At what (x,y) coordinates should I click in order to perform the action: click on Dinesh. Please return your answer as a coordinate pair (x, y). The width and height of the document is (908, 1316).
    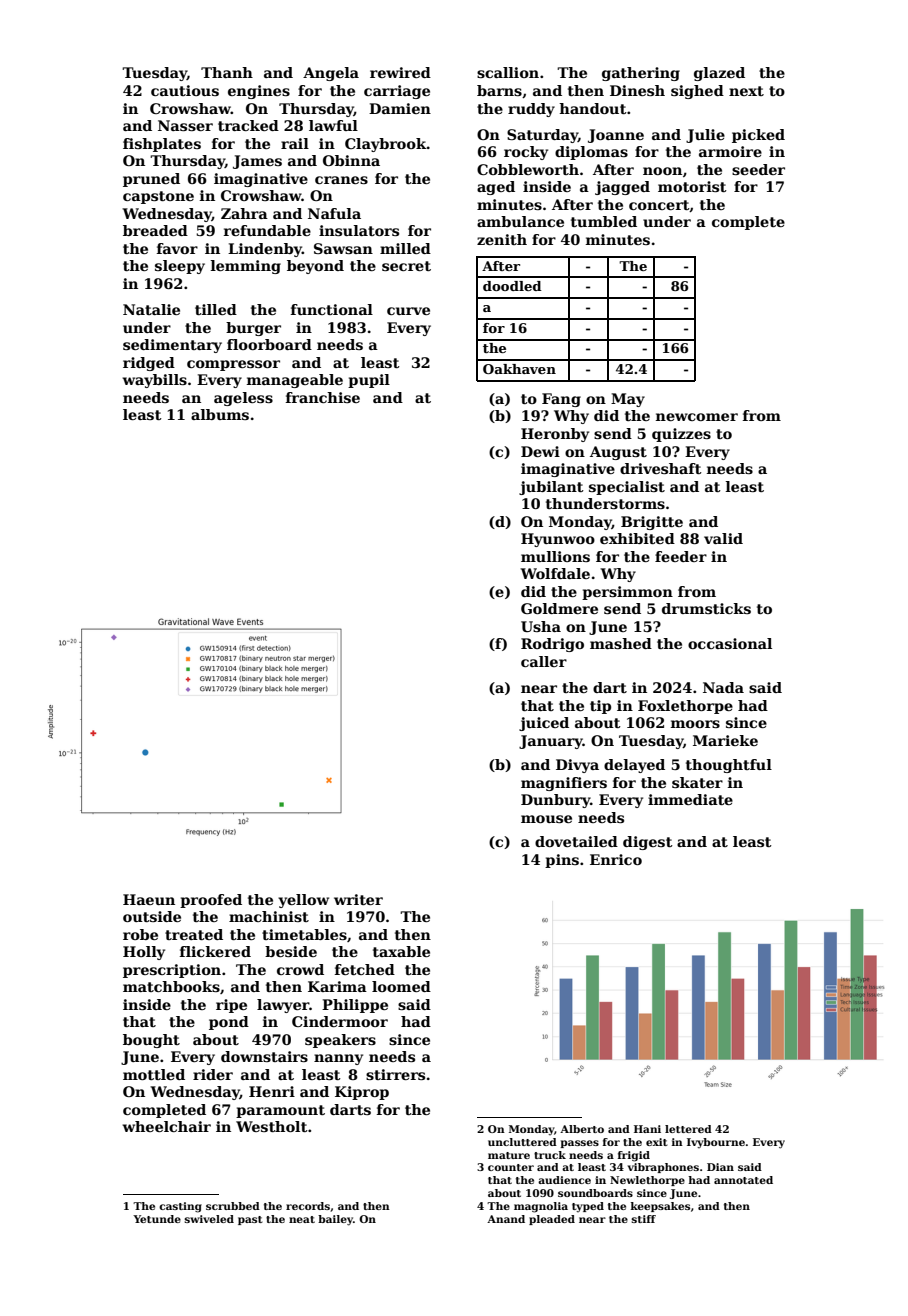
    Looking at the image, I should click on (637, 90).
